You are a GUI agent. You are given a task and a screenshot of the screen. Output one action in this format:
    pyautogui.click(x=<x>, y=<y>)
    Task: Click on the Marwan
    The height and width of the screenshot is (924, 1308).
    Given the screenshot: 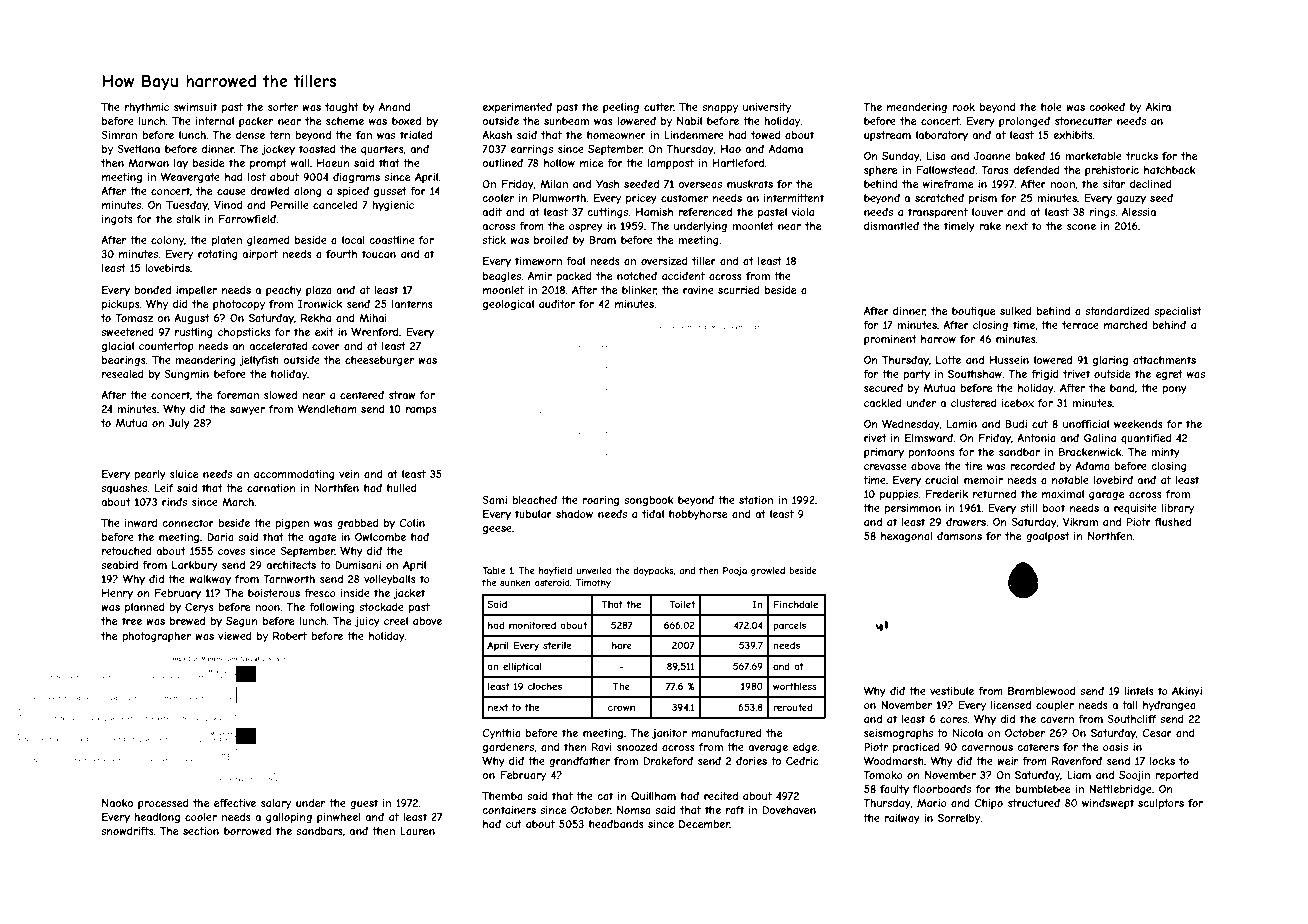 What is the action you would take?
    pyautogui.click(x=148, y=163)
